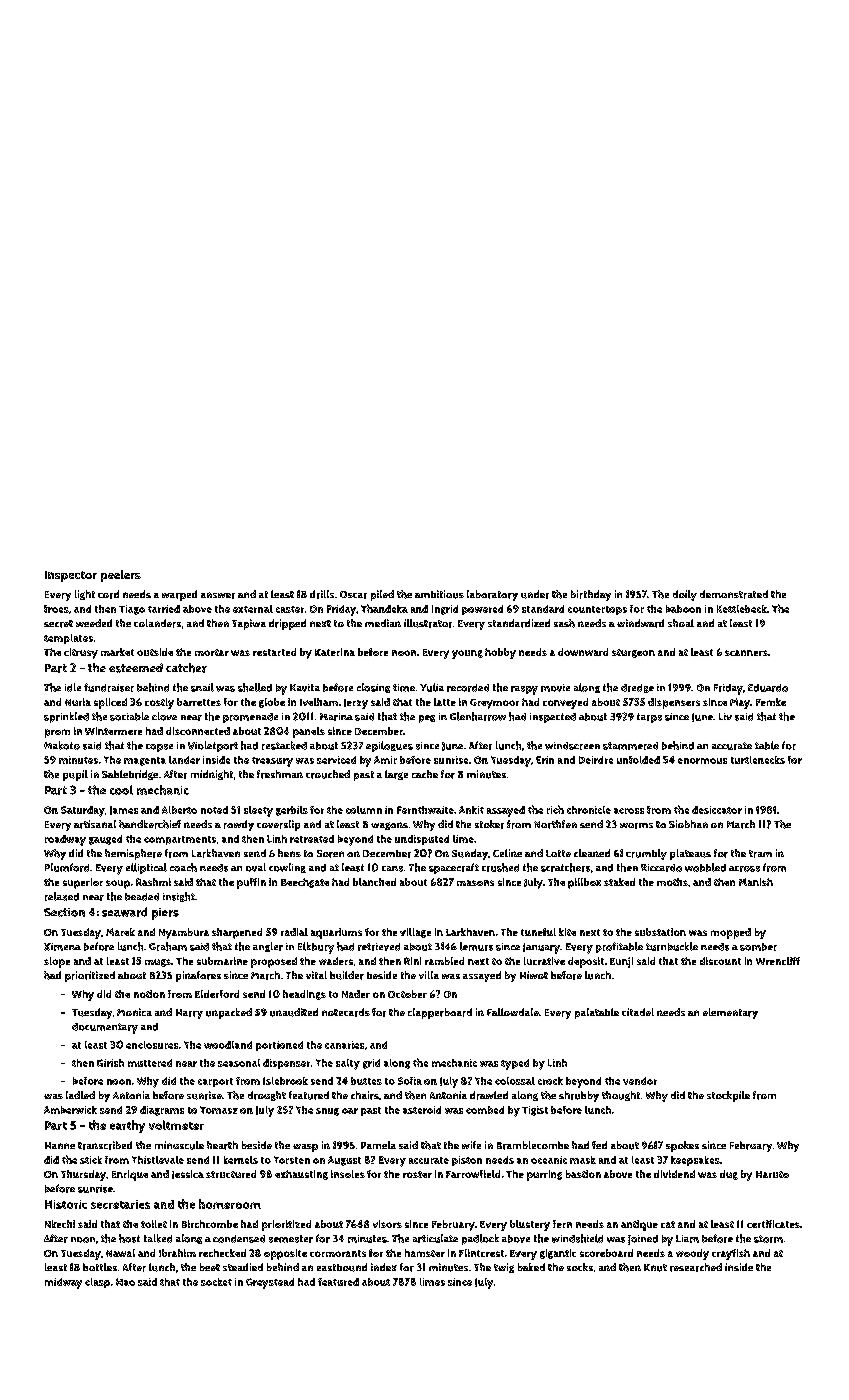  What do you see at coordinates (661, 868) in the screenshot?
I see `Riccardo` at bounding box center [661, 868].
